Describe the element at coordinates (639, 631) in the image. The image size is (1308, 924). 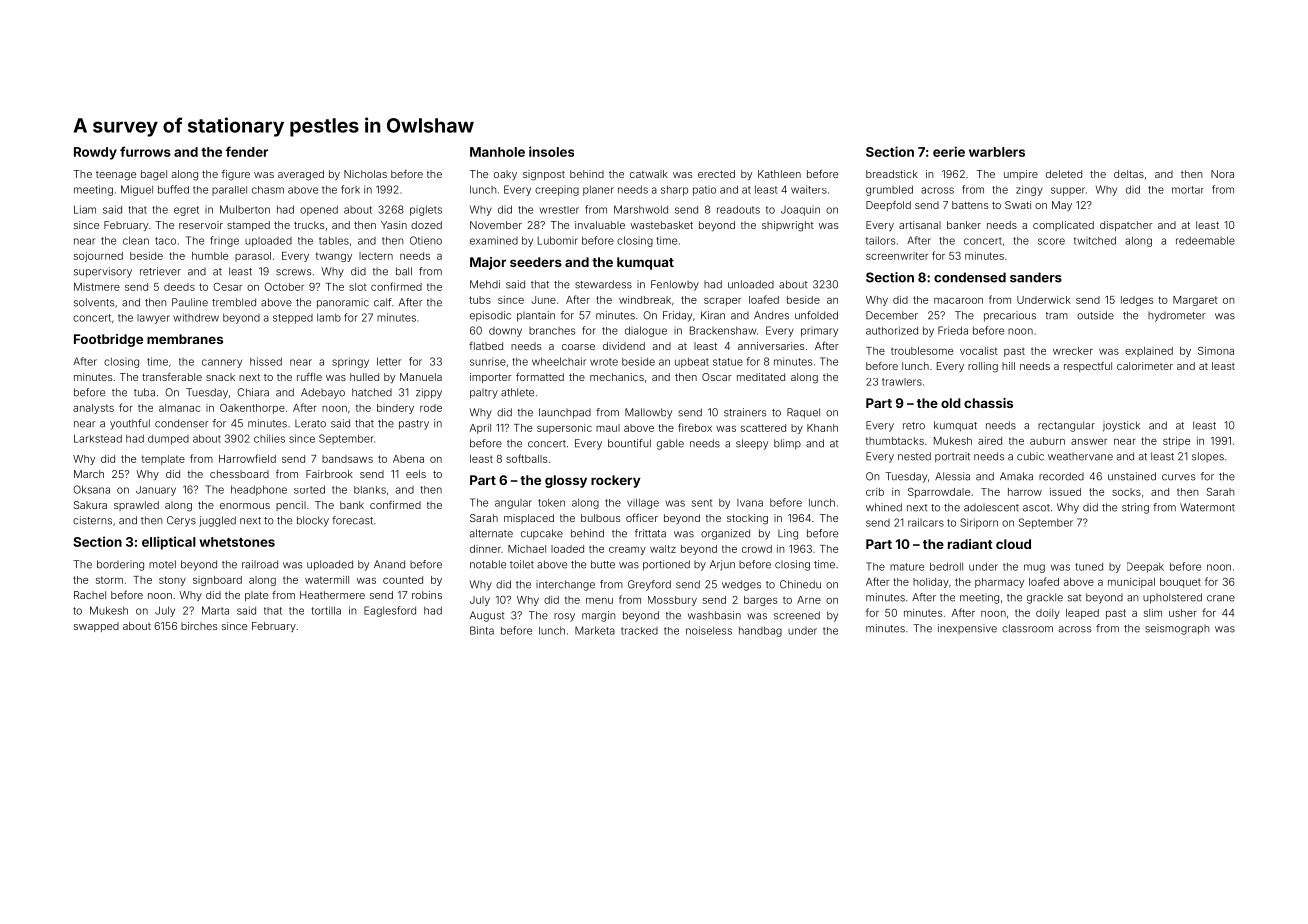
I see `tracked` at that location.
